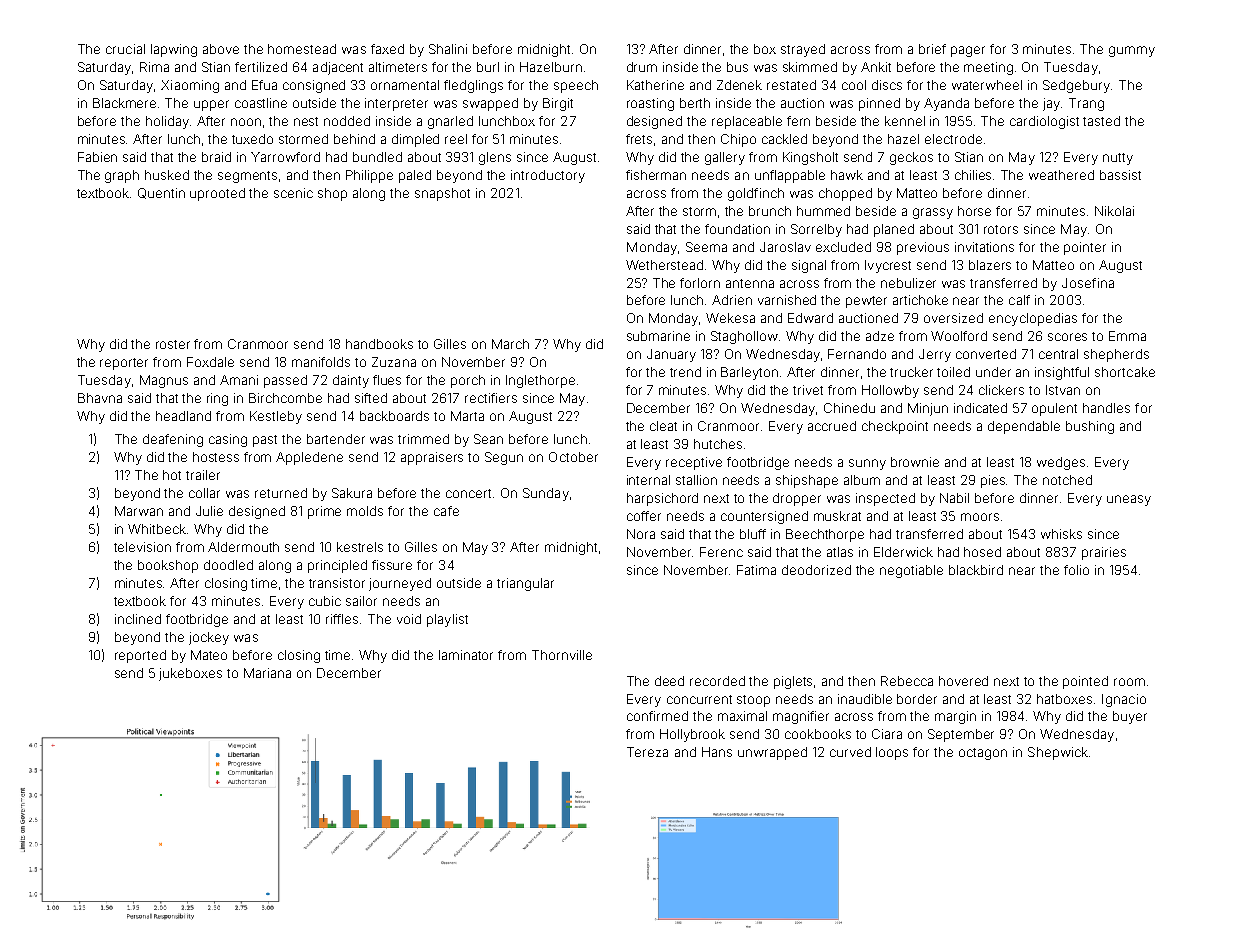 The width and height of the image is (1233, 952). I want to click on geckos, so click(911, 158).
